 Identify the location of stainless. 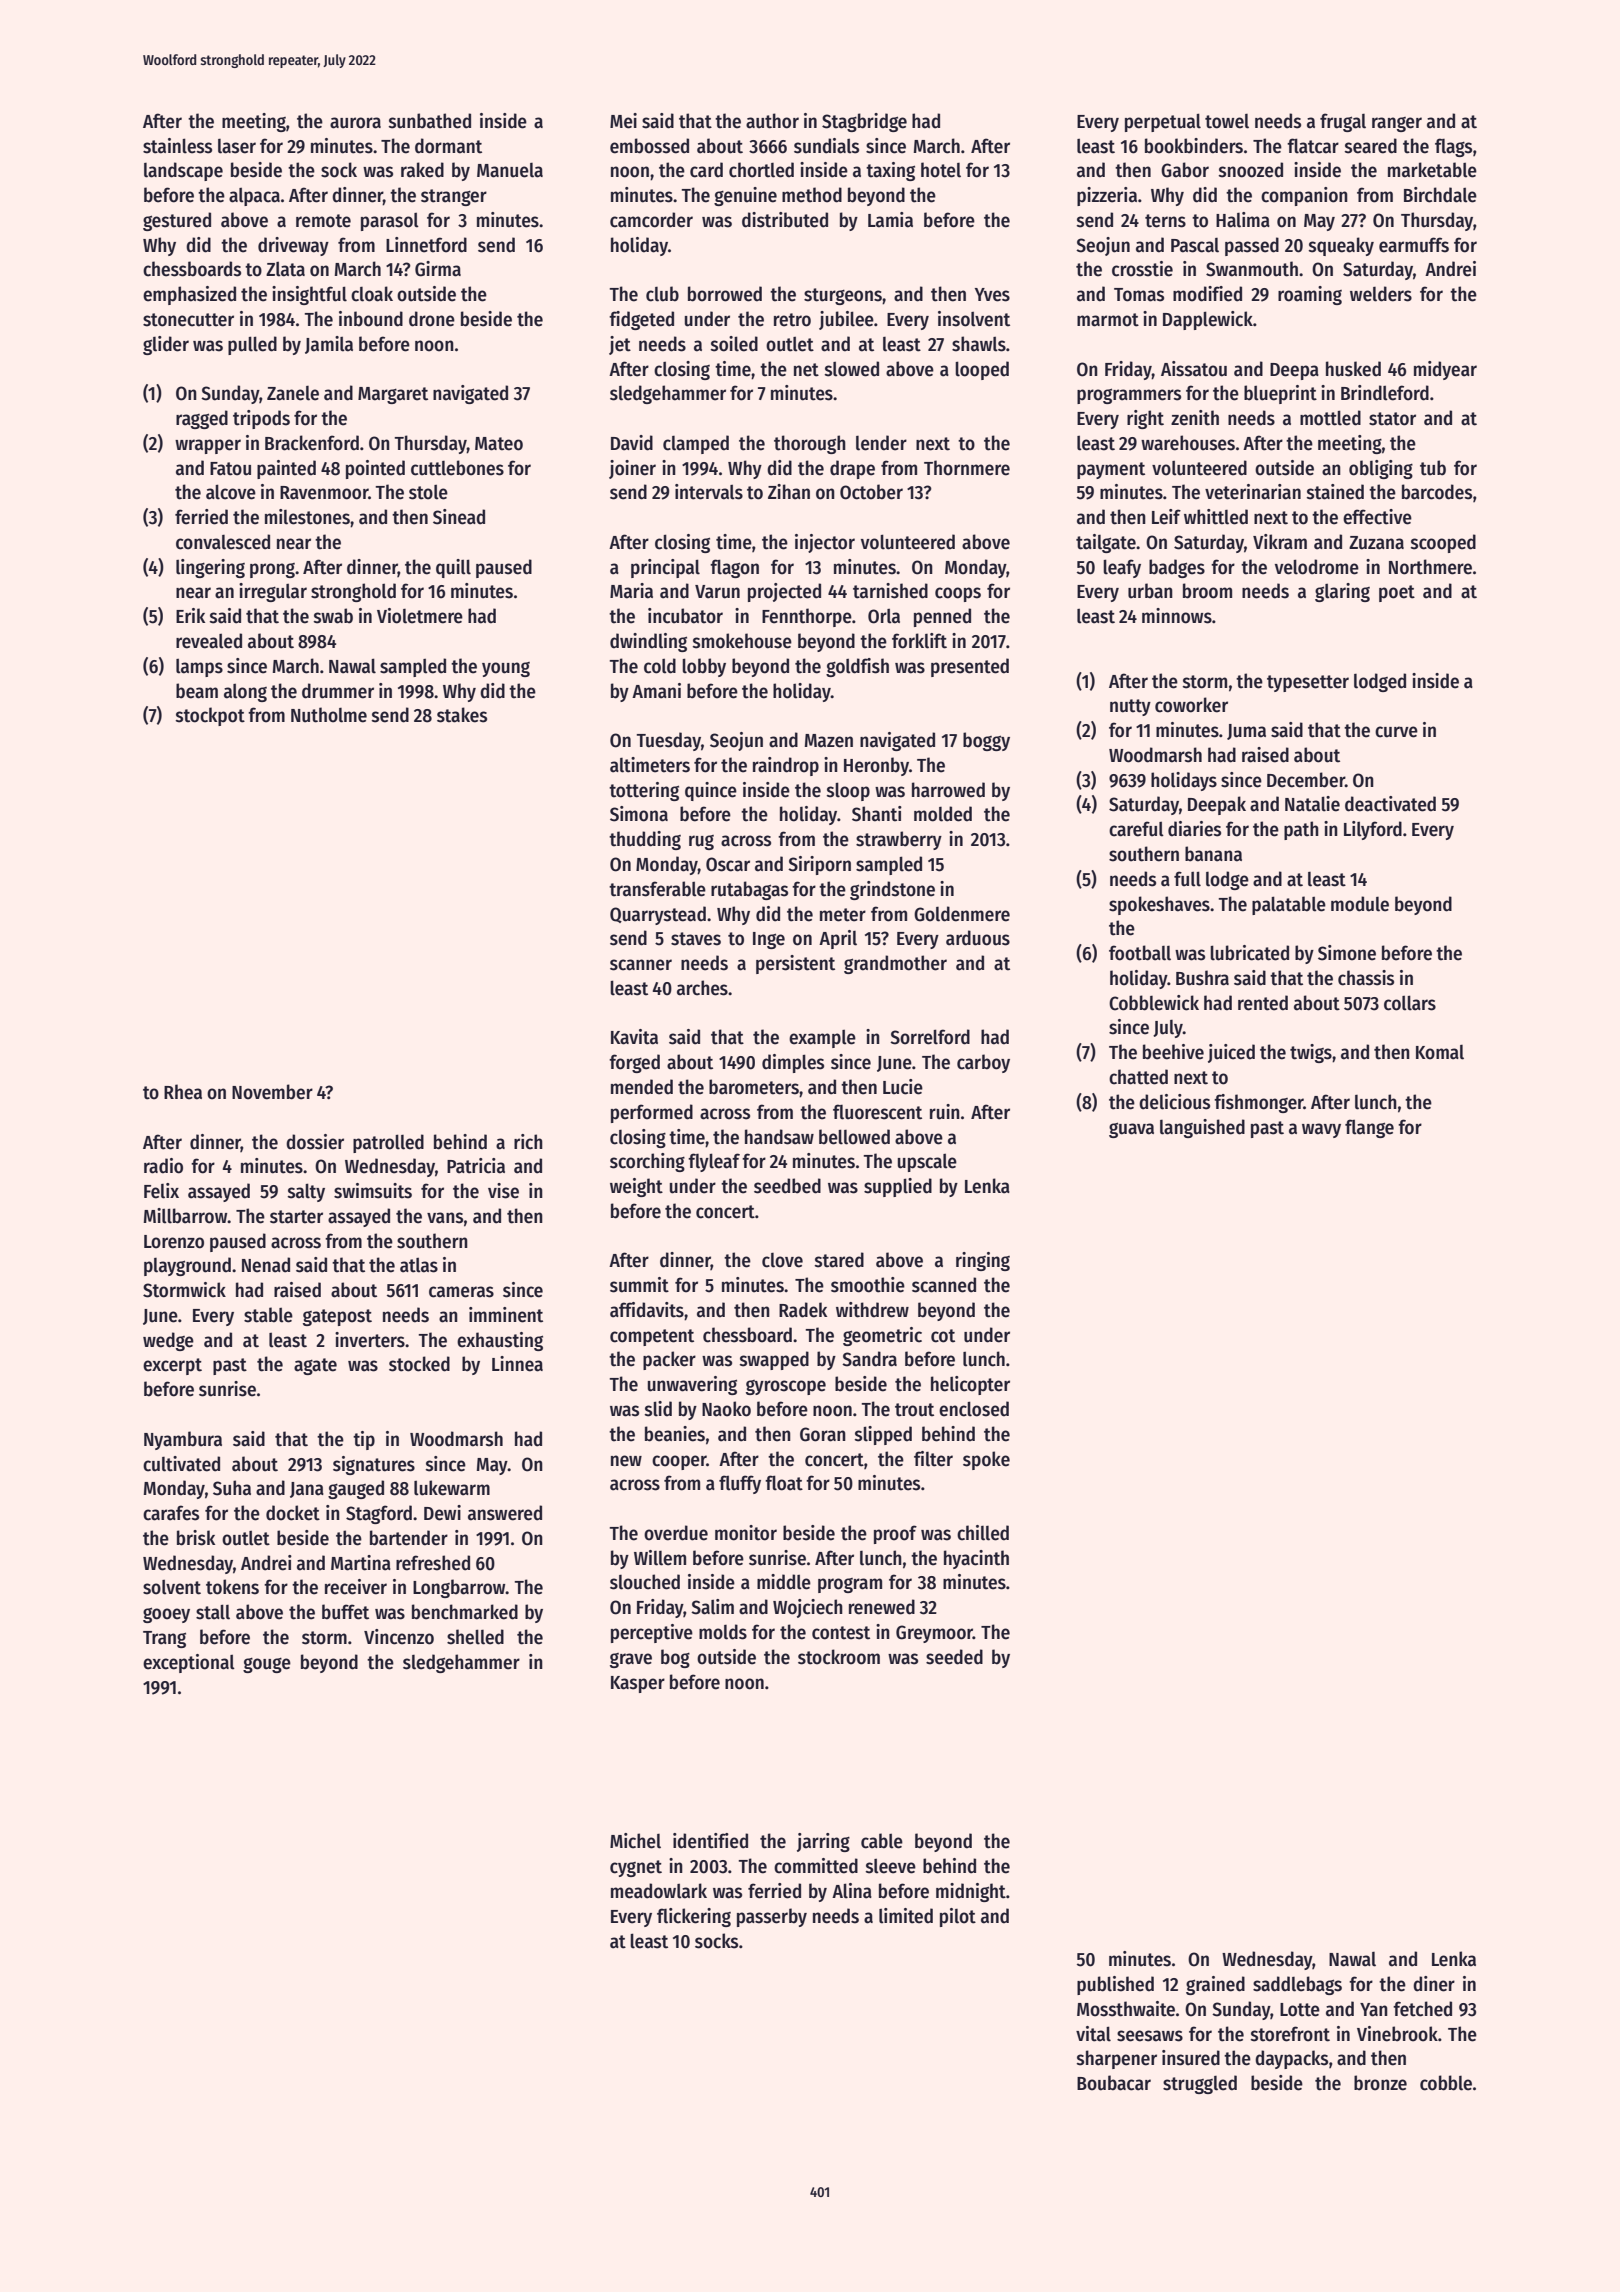
(177, 146).
